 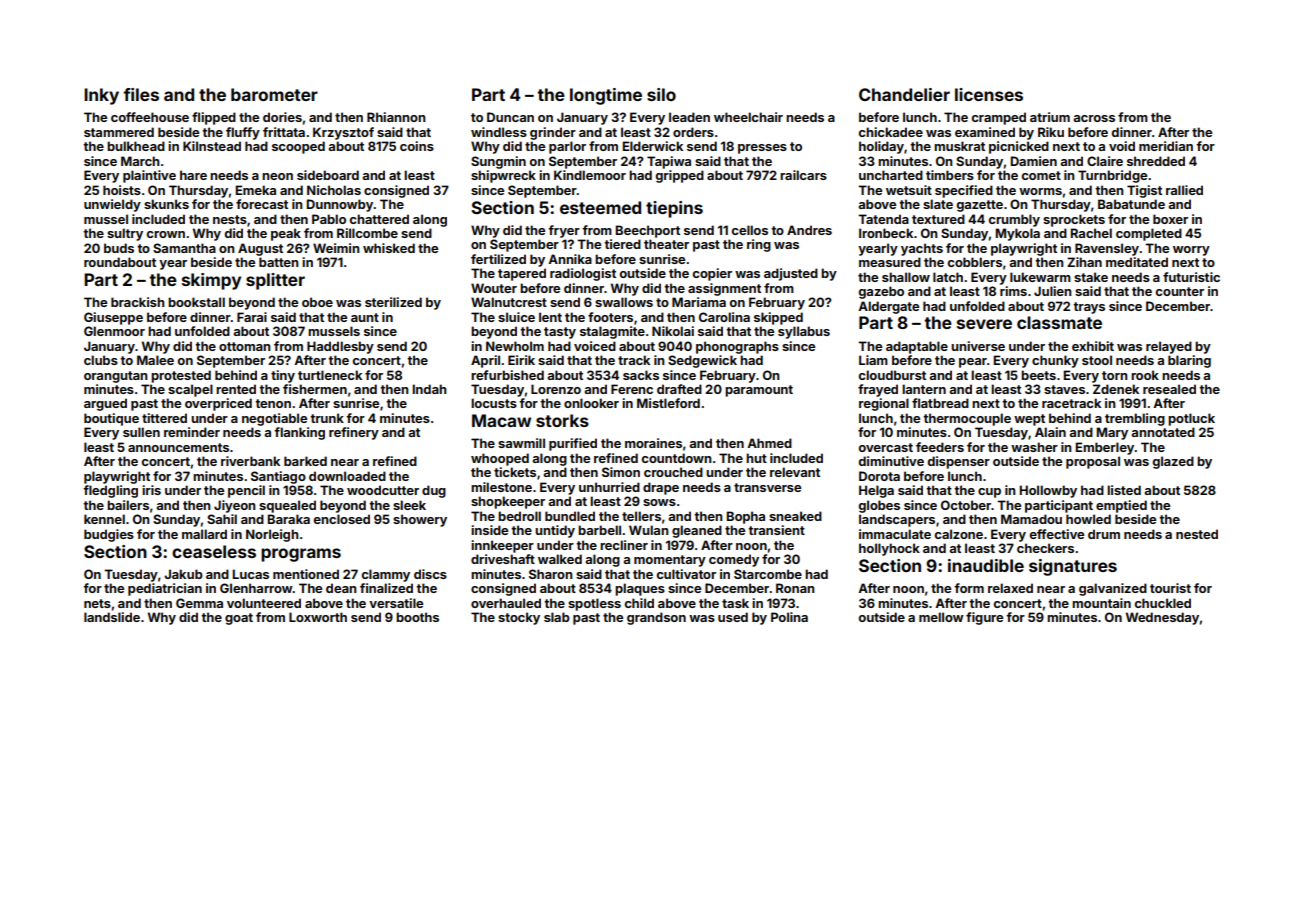 What do you see at coordinates (789, 617) in the screenshot?
I see `Polina` at bounding box center [789, 617].
